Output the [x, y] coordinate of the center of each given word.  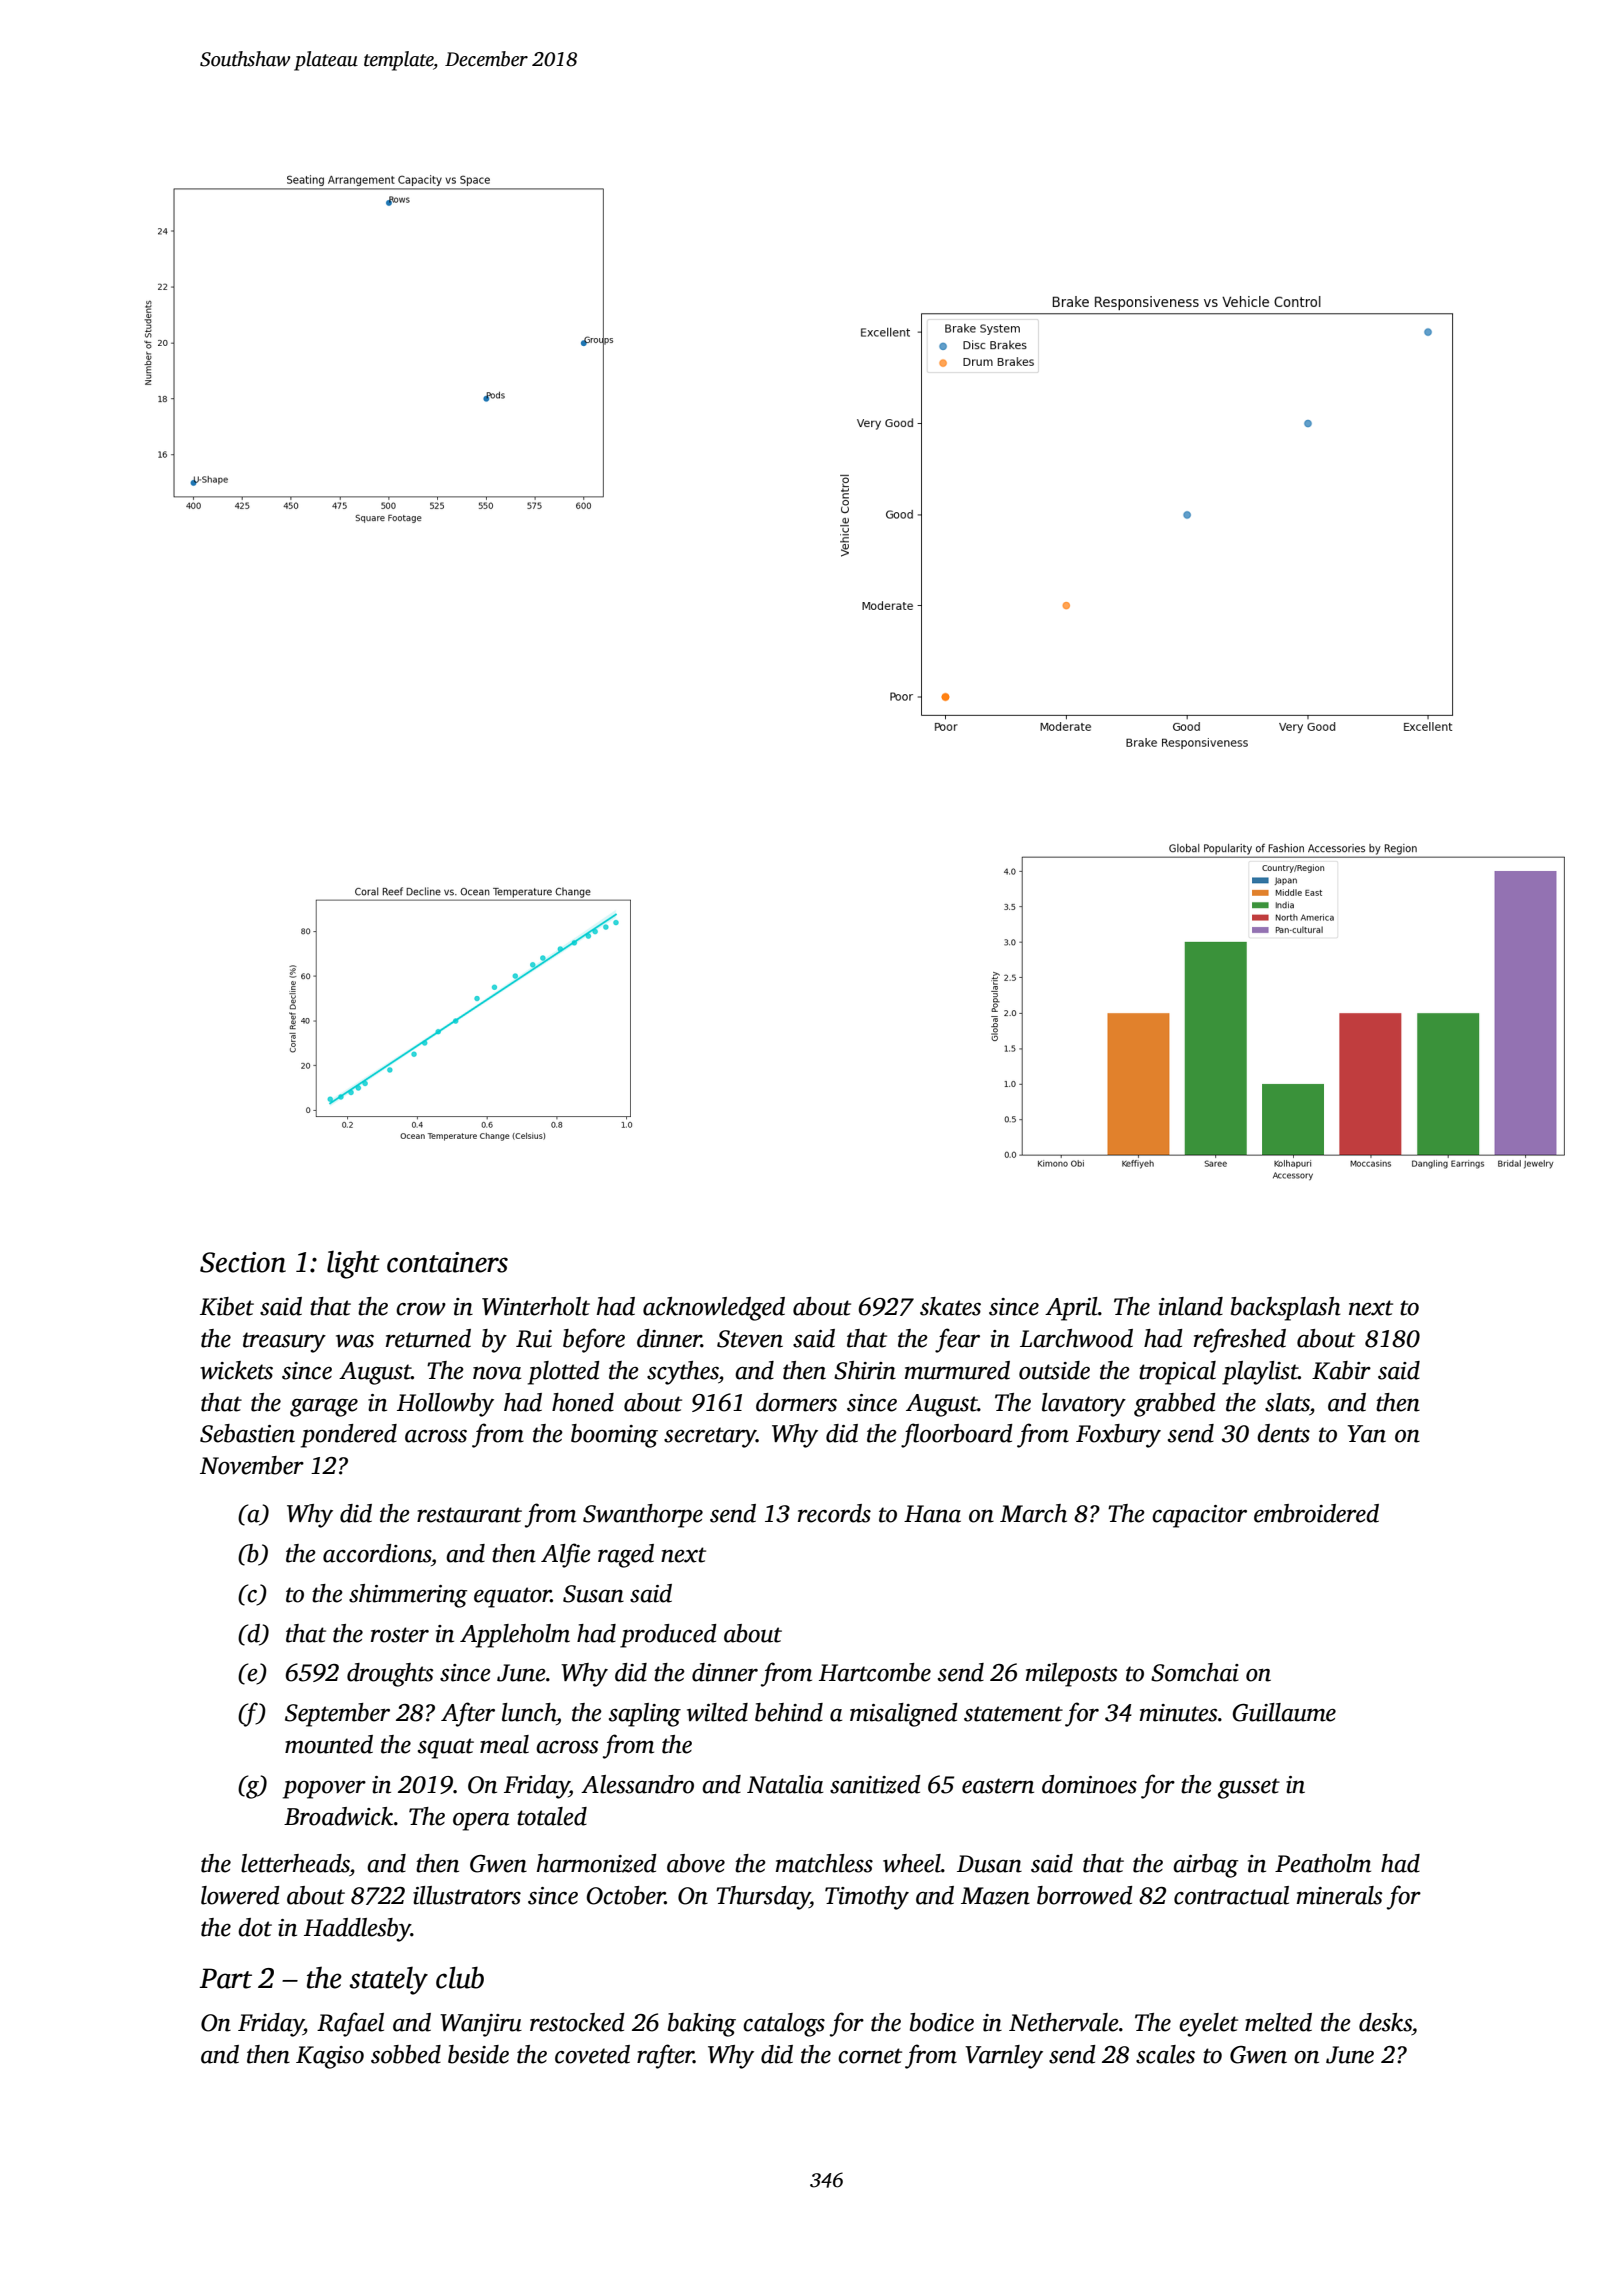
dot [255, 1927]
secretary [710, 1437]
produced [668, 1636]
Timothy [867, 1898]
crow [421, 1309]
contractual [1231, 1895]
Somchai [1195, 1672]
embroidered [1316, 1513]
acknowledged [714, 1309]
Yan [1366, 1434]
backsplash [1286, 1309]
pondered [349, 1436]
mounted [329, 1744]
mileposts [1072, 1675]
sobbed [406, 2054]
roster [400, 1635]
